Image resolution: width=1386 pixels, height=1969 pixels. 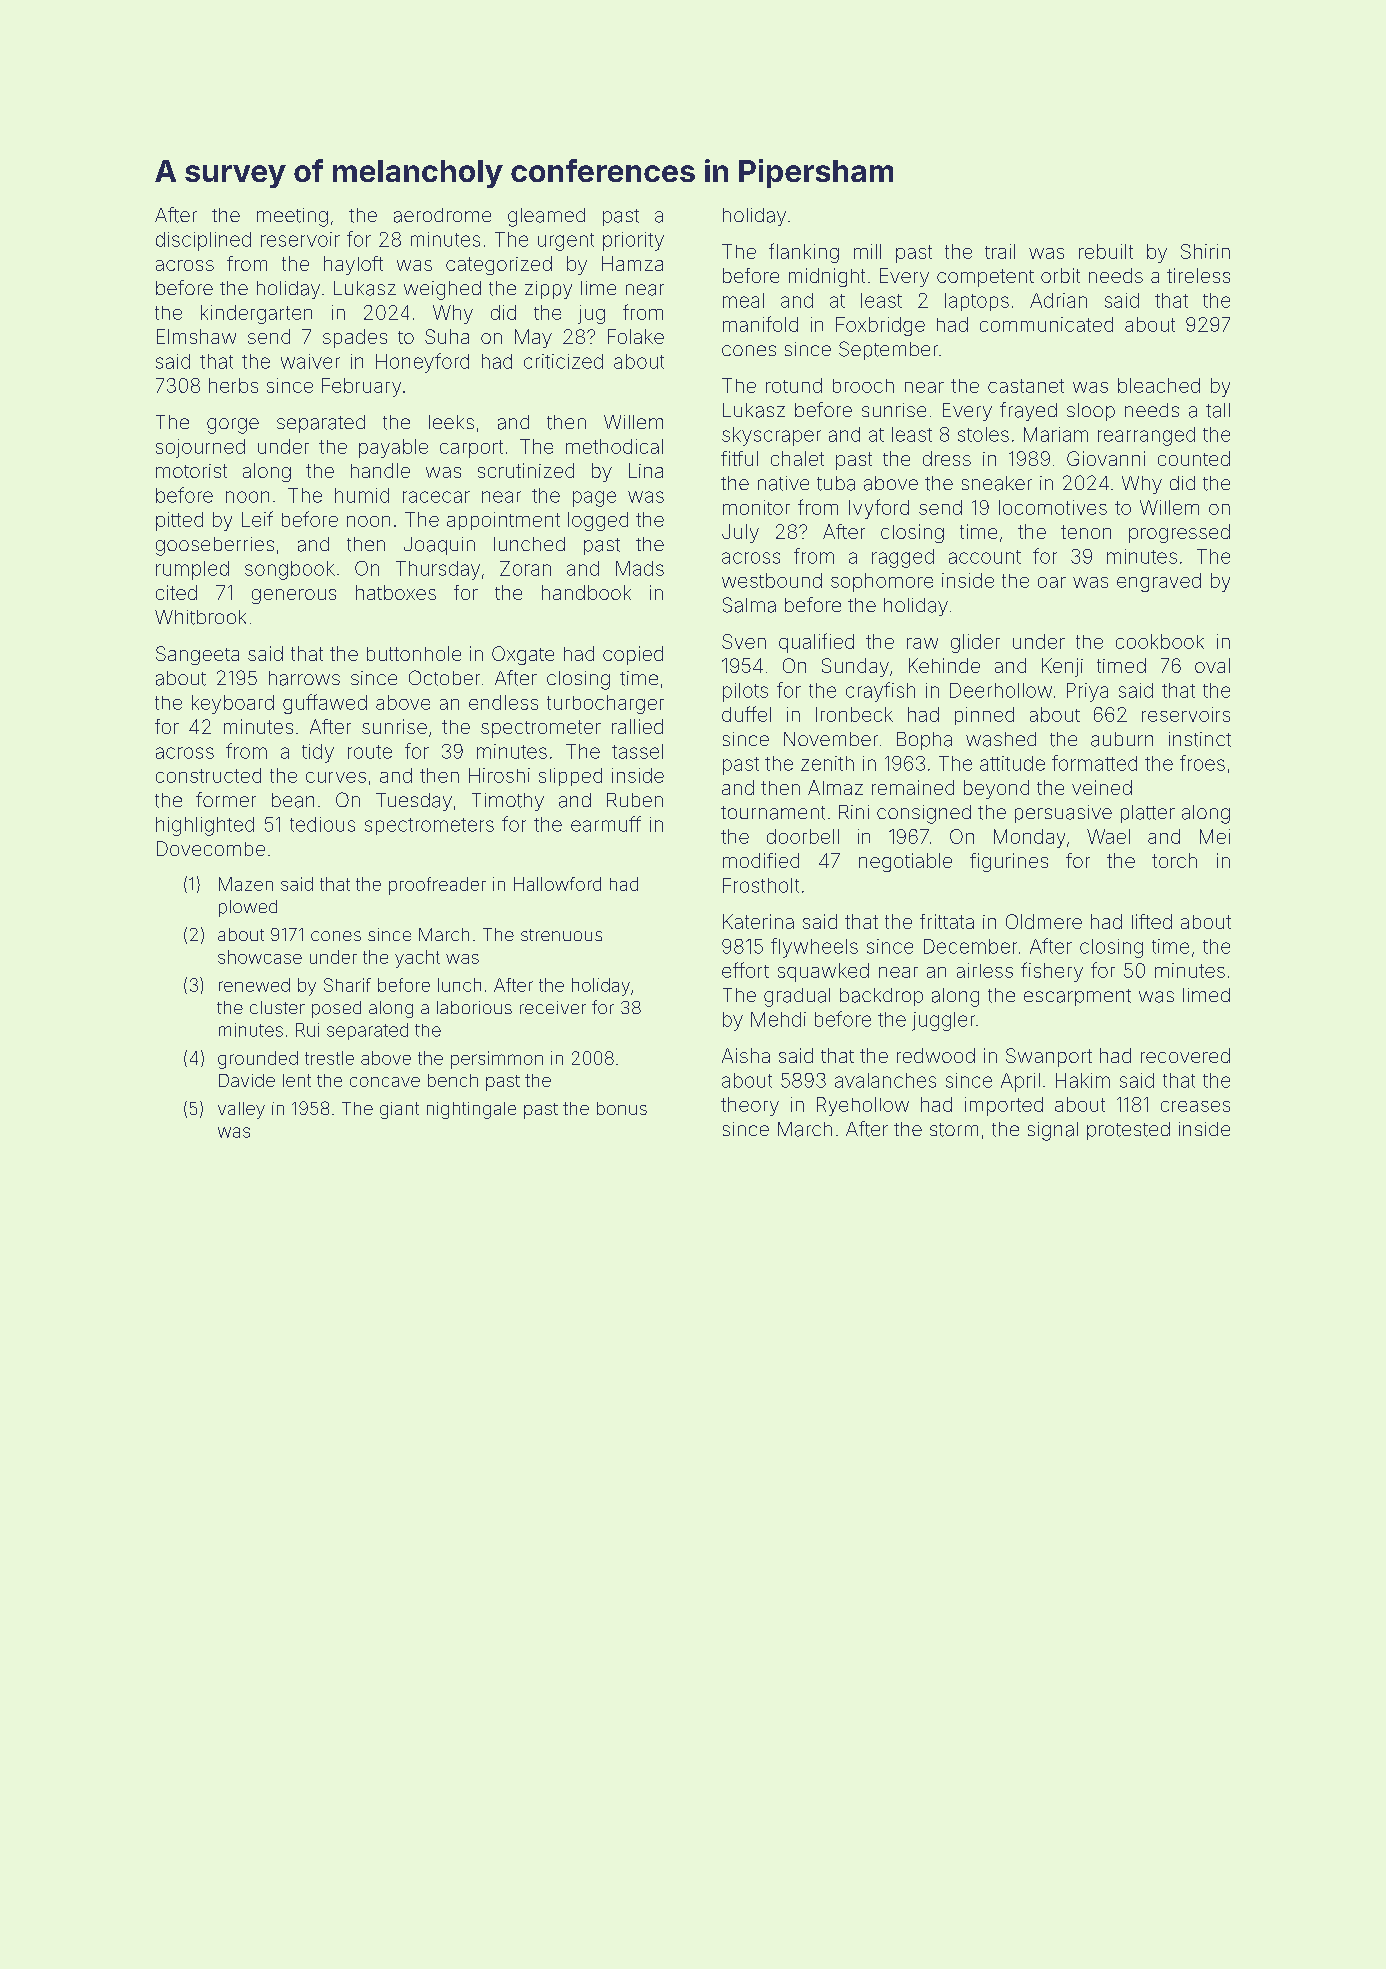 What do you see at coordinates (414, 653) in the document?
I see `buttonhole` at bounding box center [414, 653].
